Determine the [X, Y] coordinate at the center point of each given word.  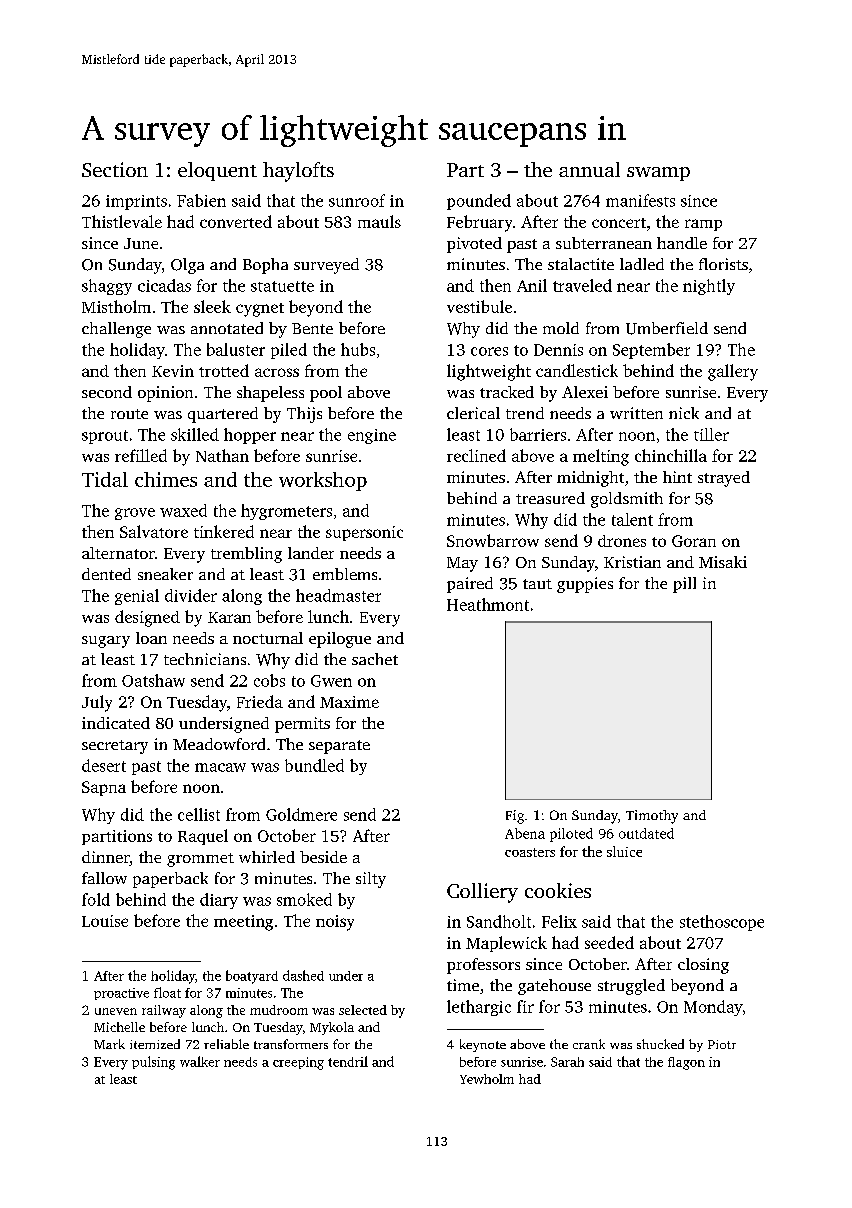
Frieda [260, 701]
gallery [733, 372]
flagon [686, 1063]
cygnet [260, 310]
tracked [507, 392]
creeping [298, 1063]
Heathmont [488, 604]
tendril [348, 1061]
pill [684, 585]
